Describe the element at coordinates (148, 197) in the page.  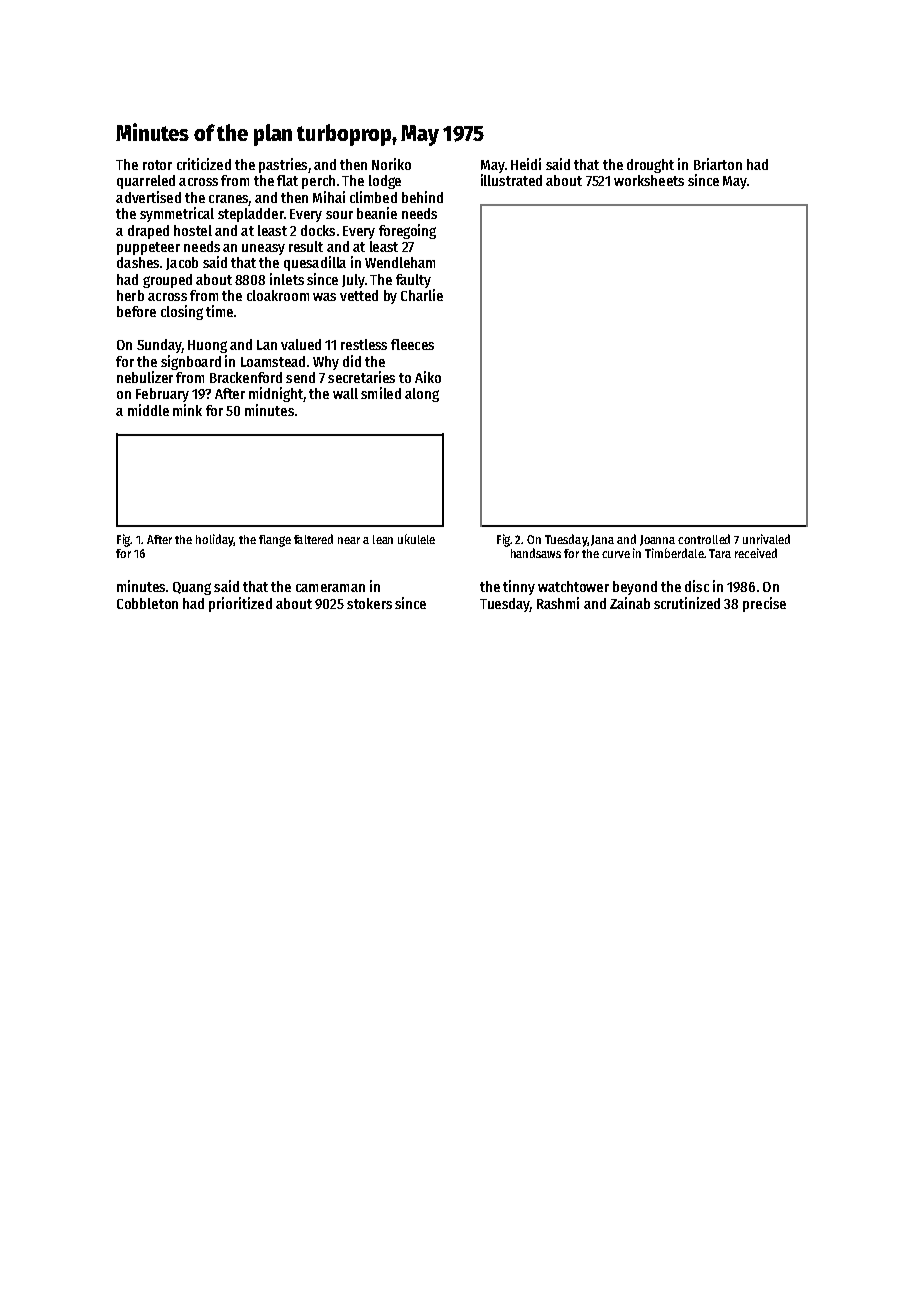
I see `advertised` at that location.
